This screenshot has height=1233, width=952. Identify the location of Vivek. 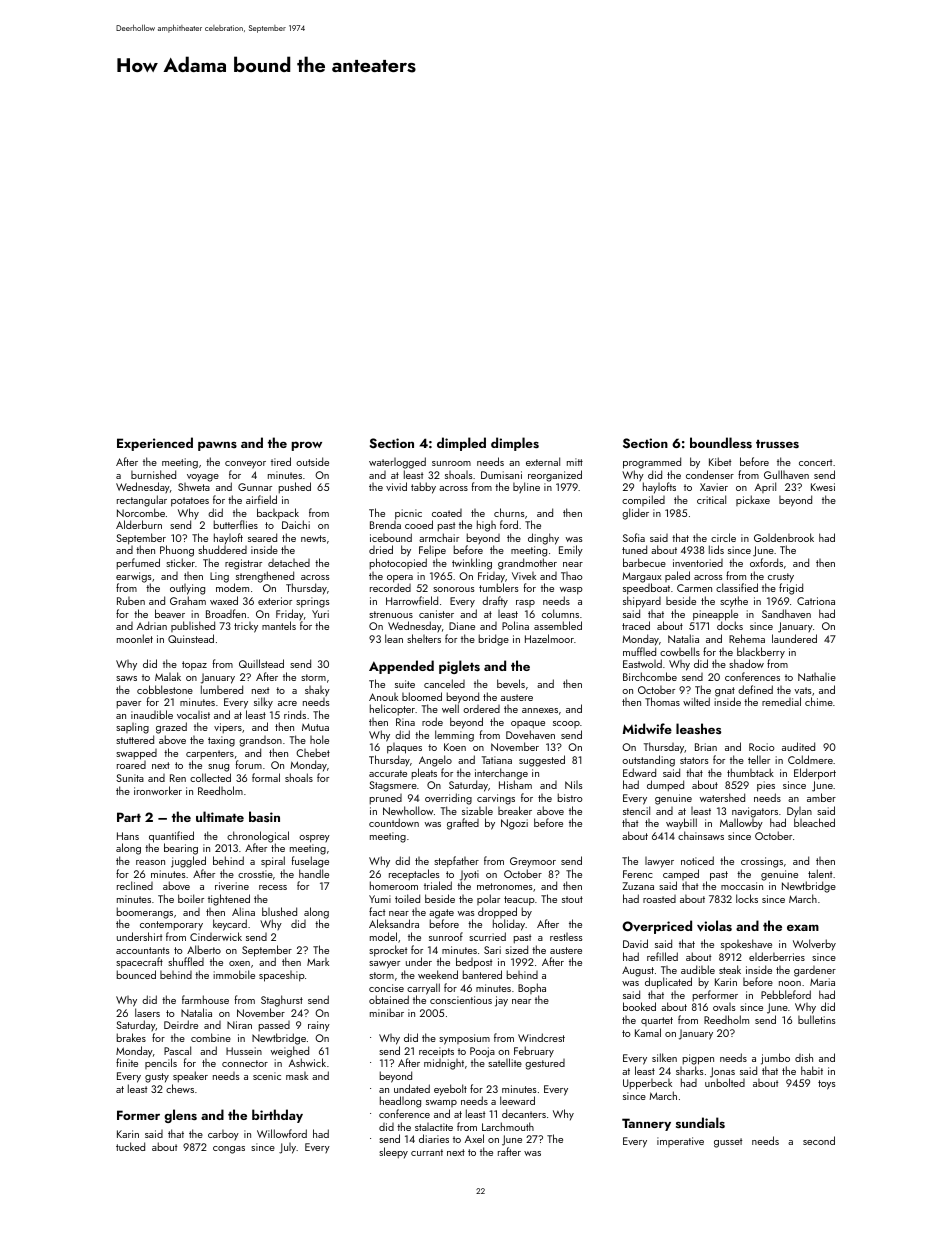
(524, 576).
